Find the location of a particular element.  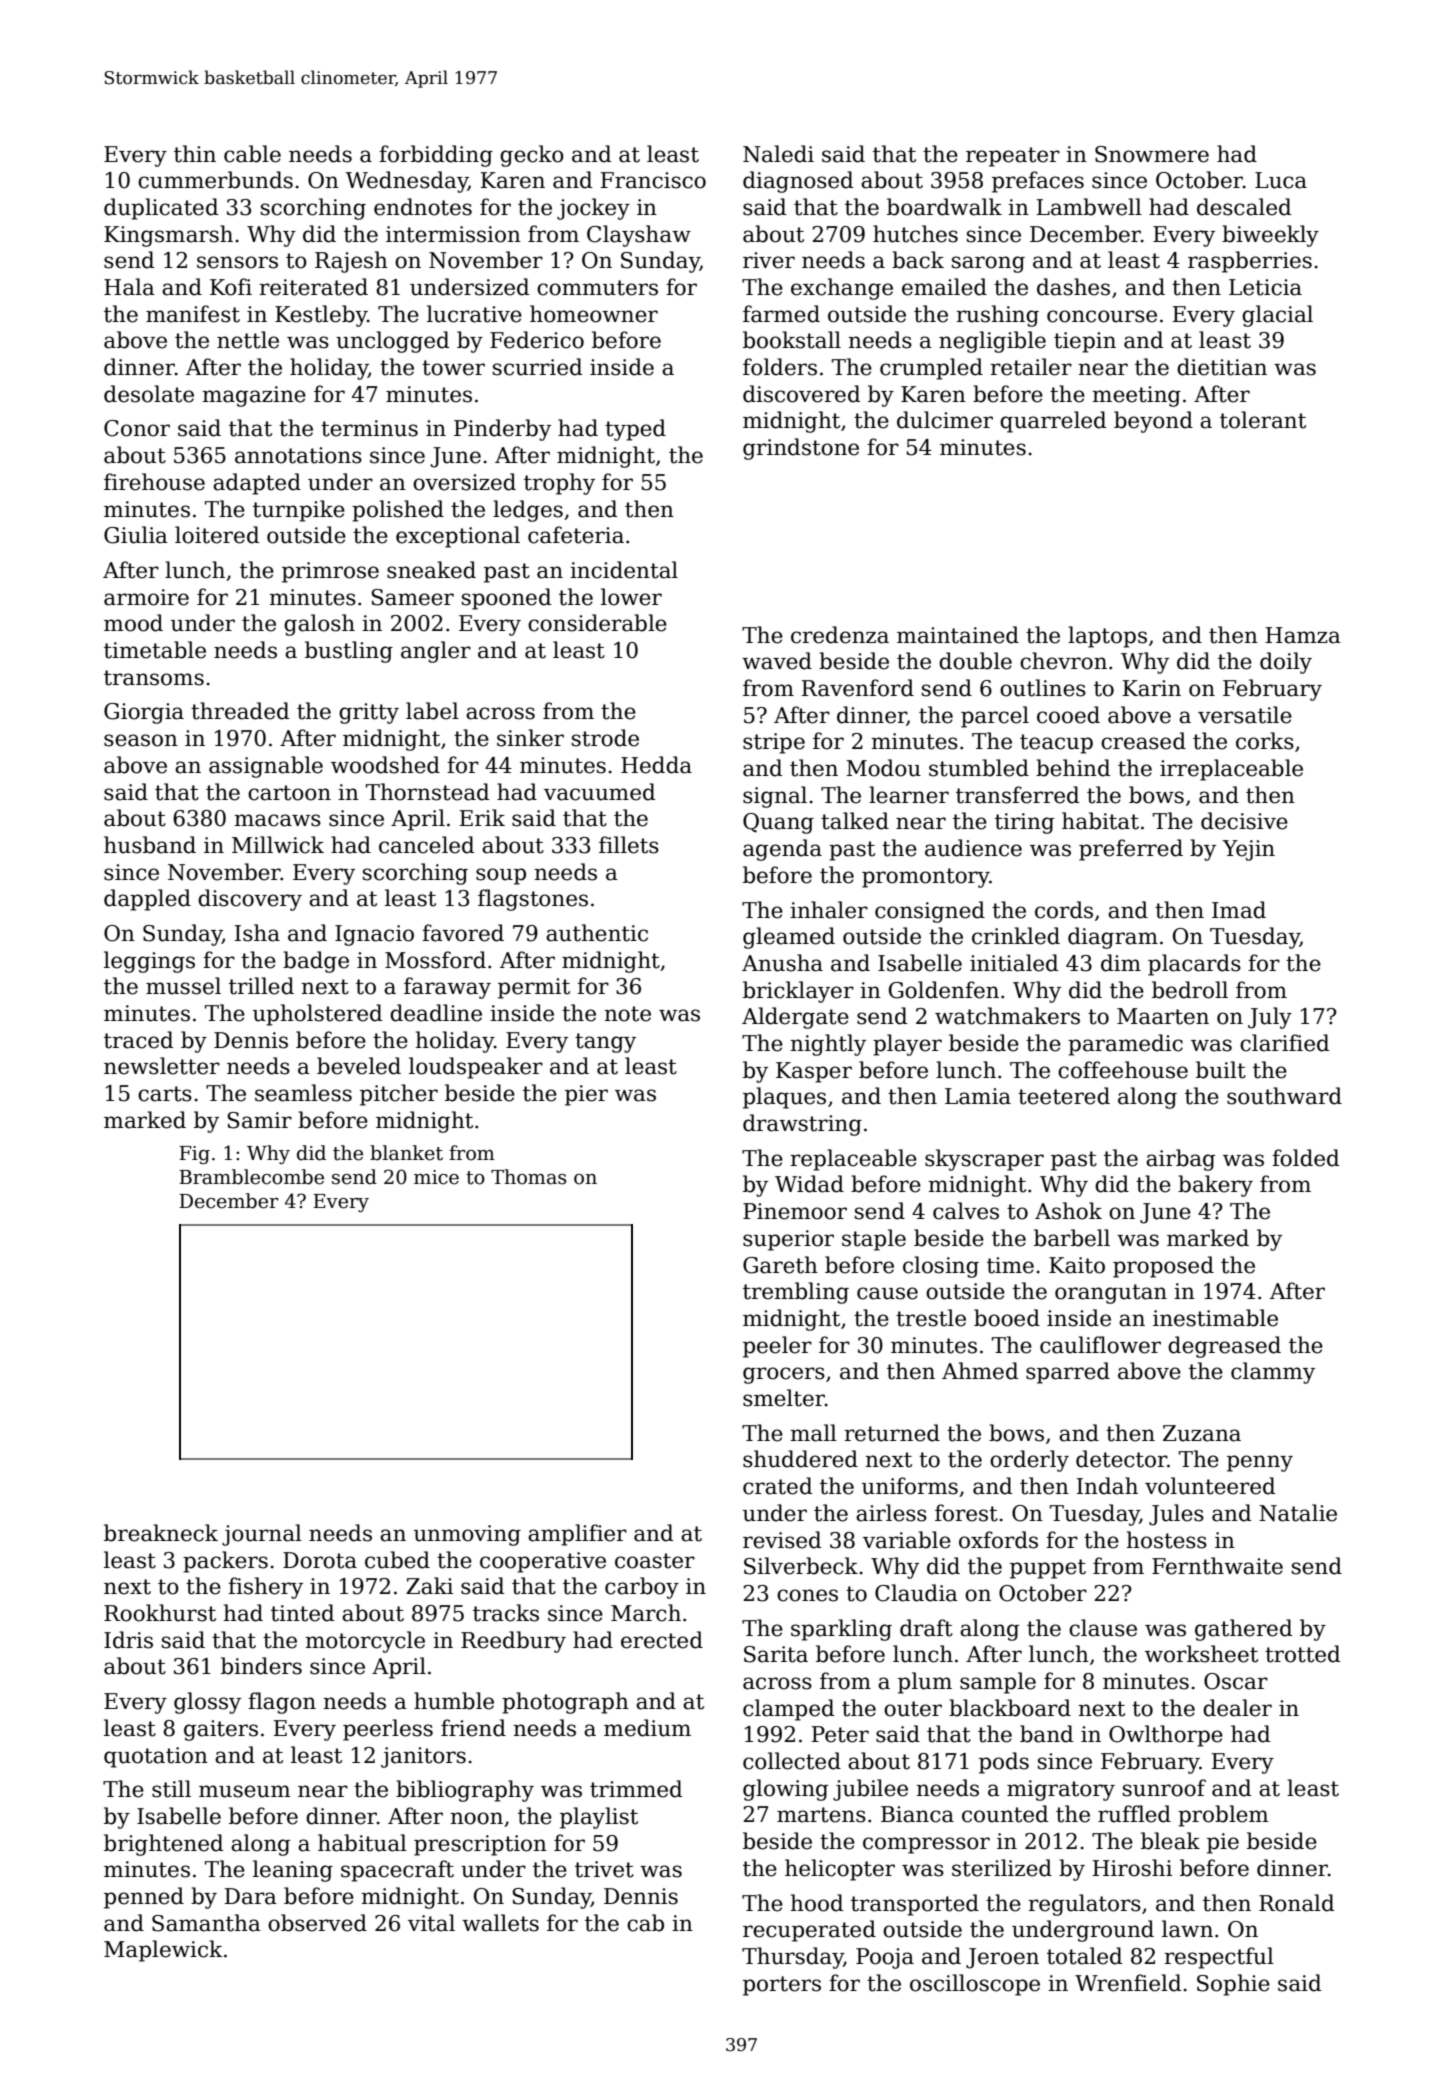

Fig is located at coordinates (194, 1155).
